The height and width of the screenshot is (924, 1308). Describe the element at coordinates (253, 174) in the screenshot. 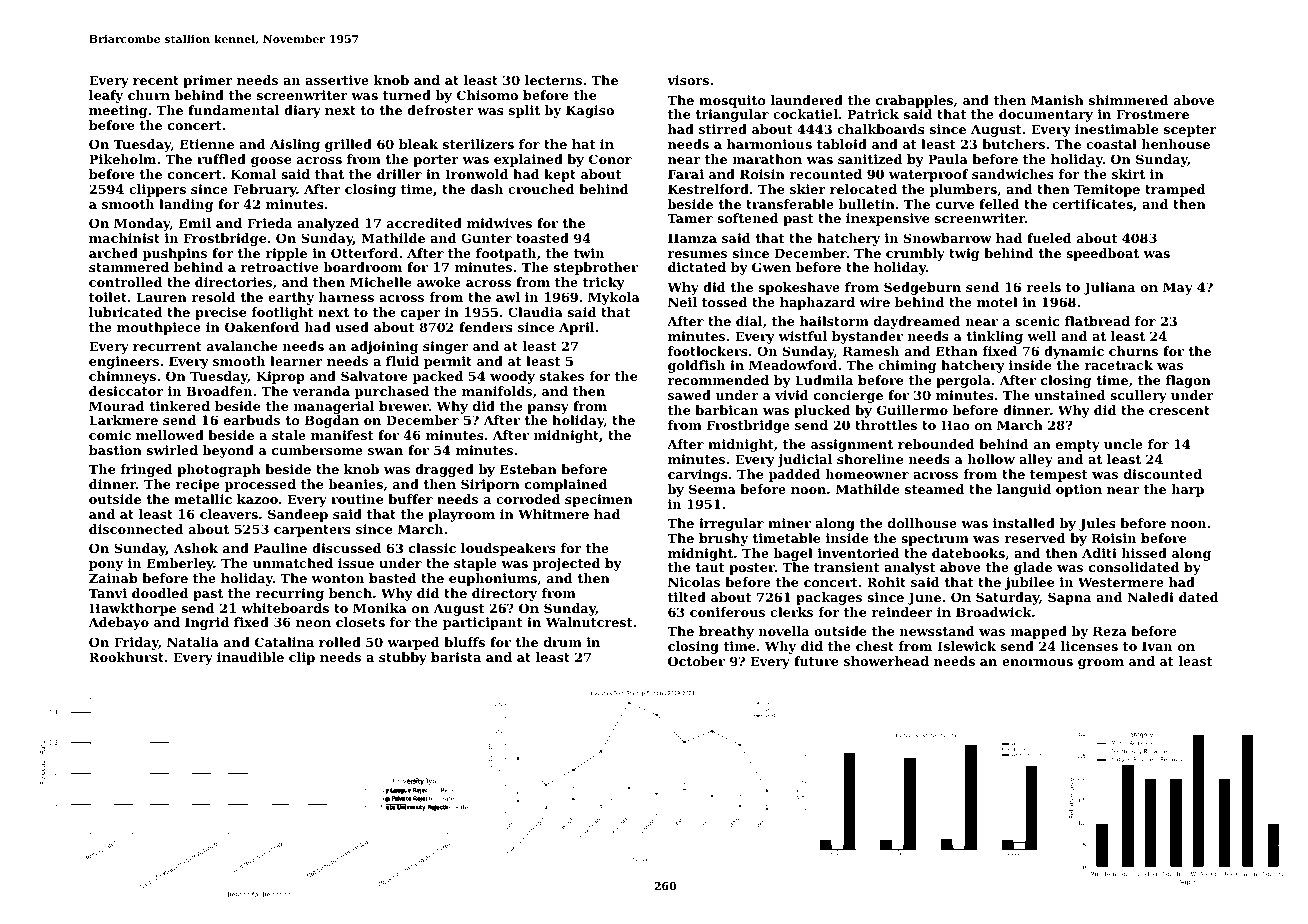

I see `Komal` at that location.
